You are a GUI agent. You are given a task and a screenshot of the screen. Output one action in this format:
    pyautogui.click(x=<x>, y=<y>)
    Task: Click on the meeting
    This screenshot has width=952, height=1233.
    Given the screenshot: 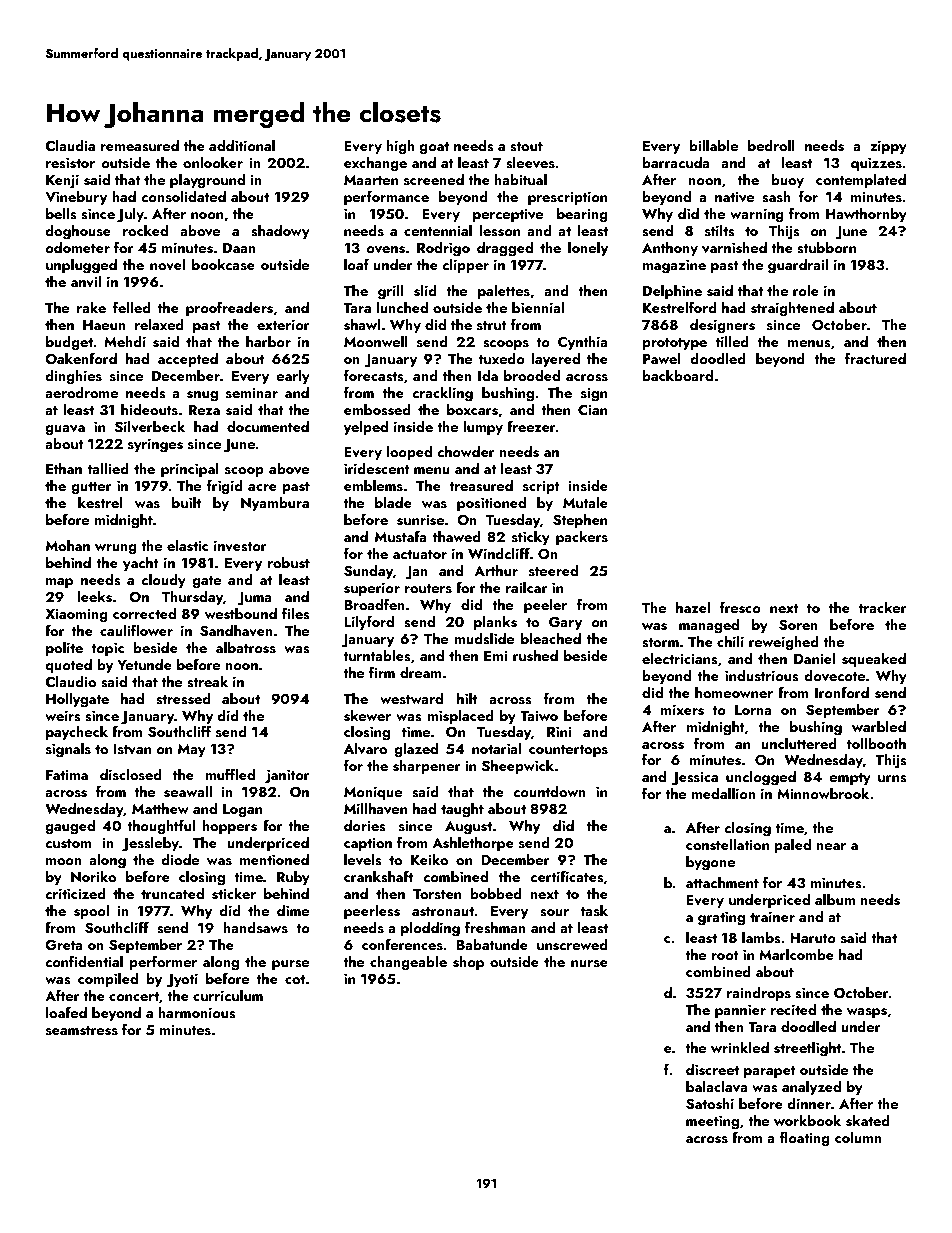 What is the action you would take?
    pyautogui.click(x=712, y=1123)
